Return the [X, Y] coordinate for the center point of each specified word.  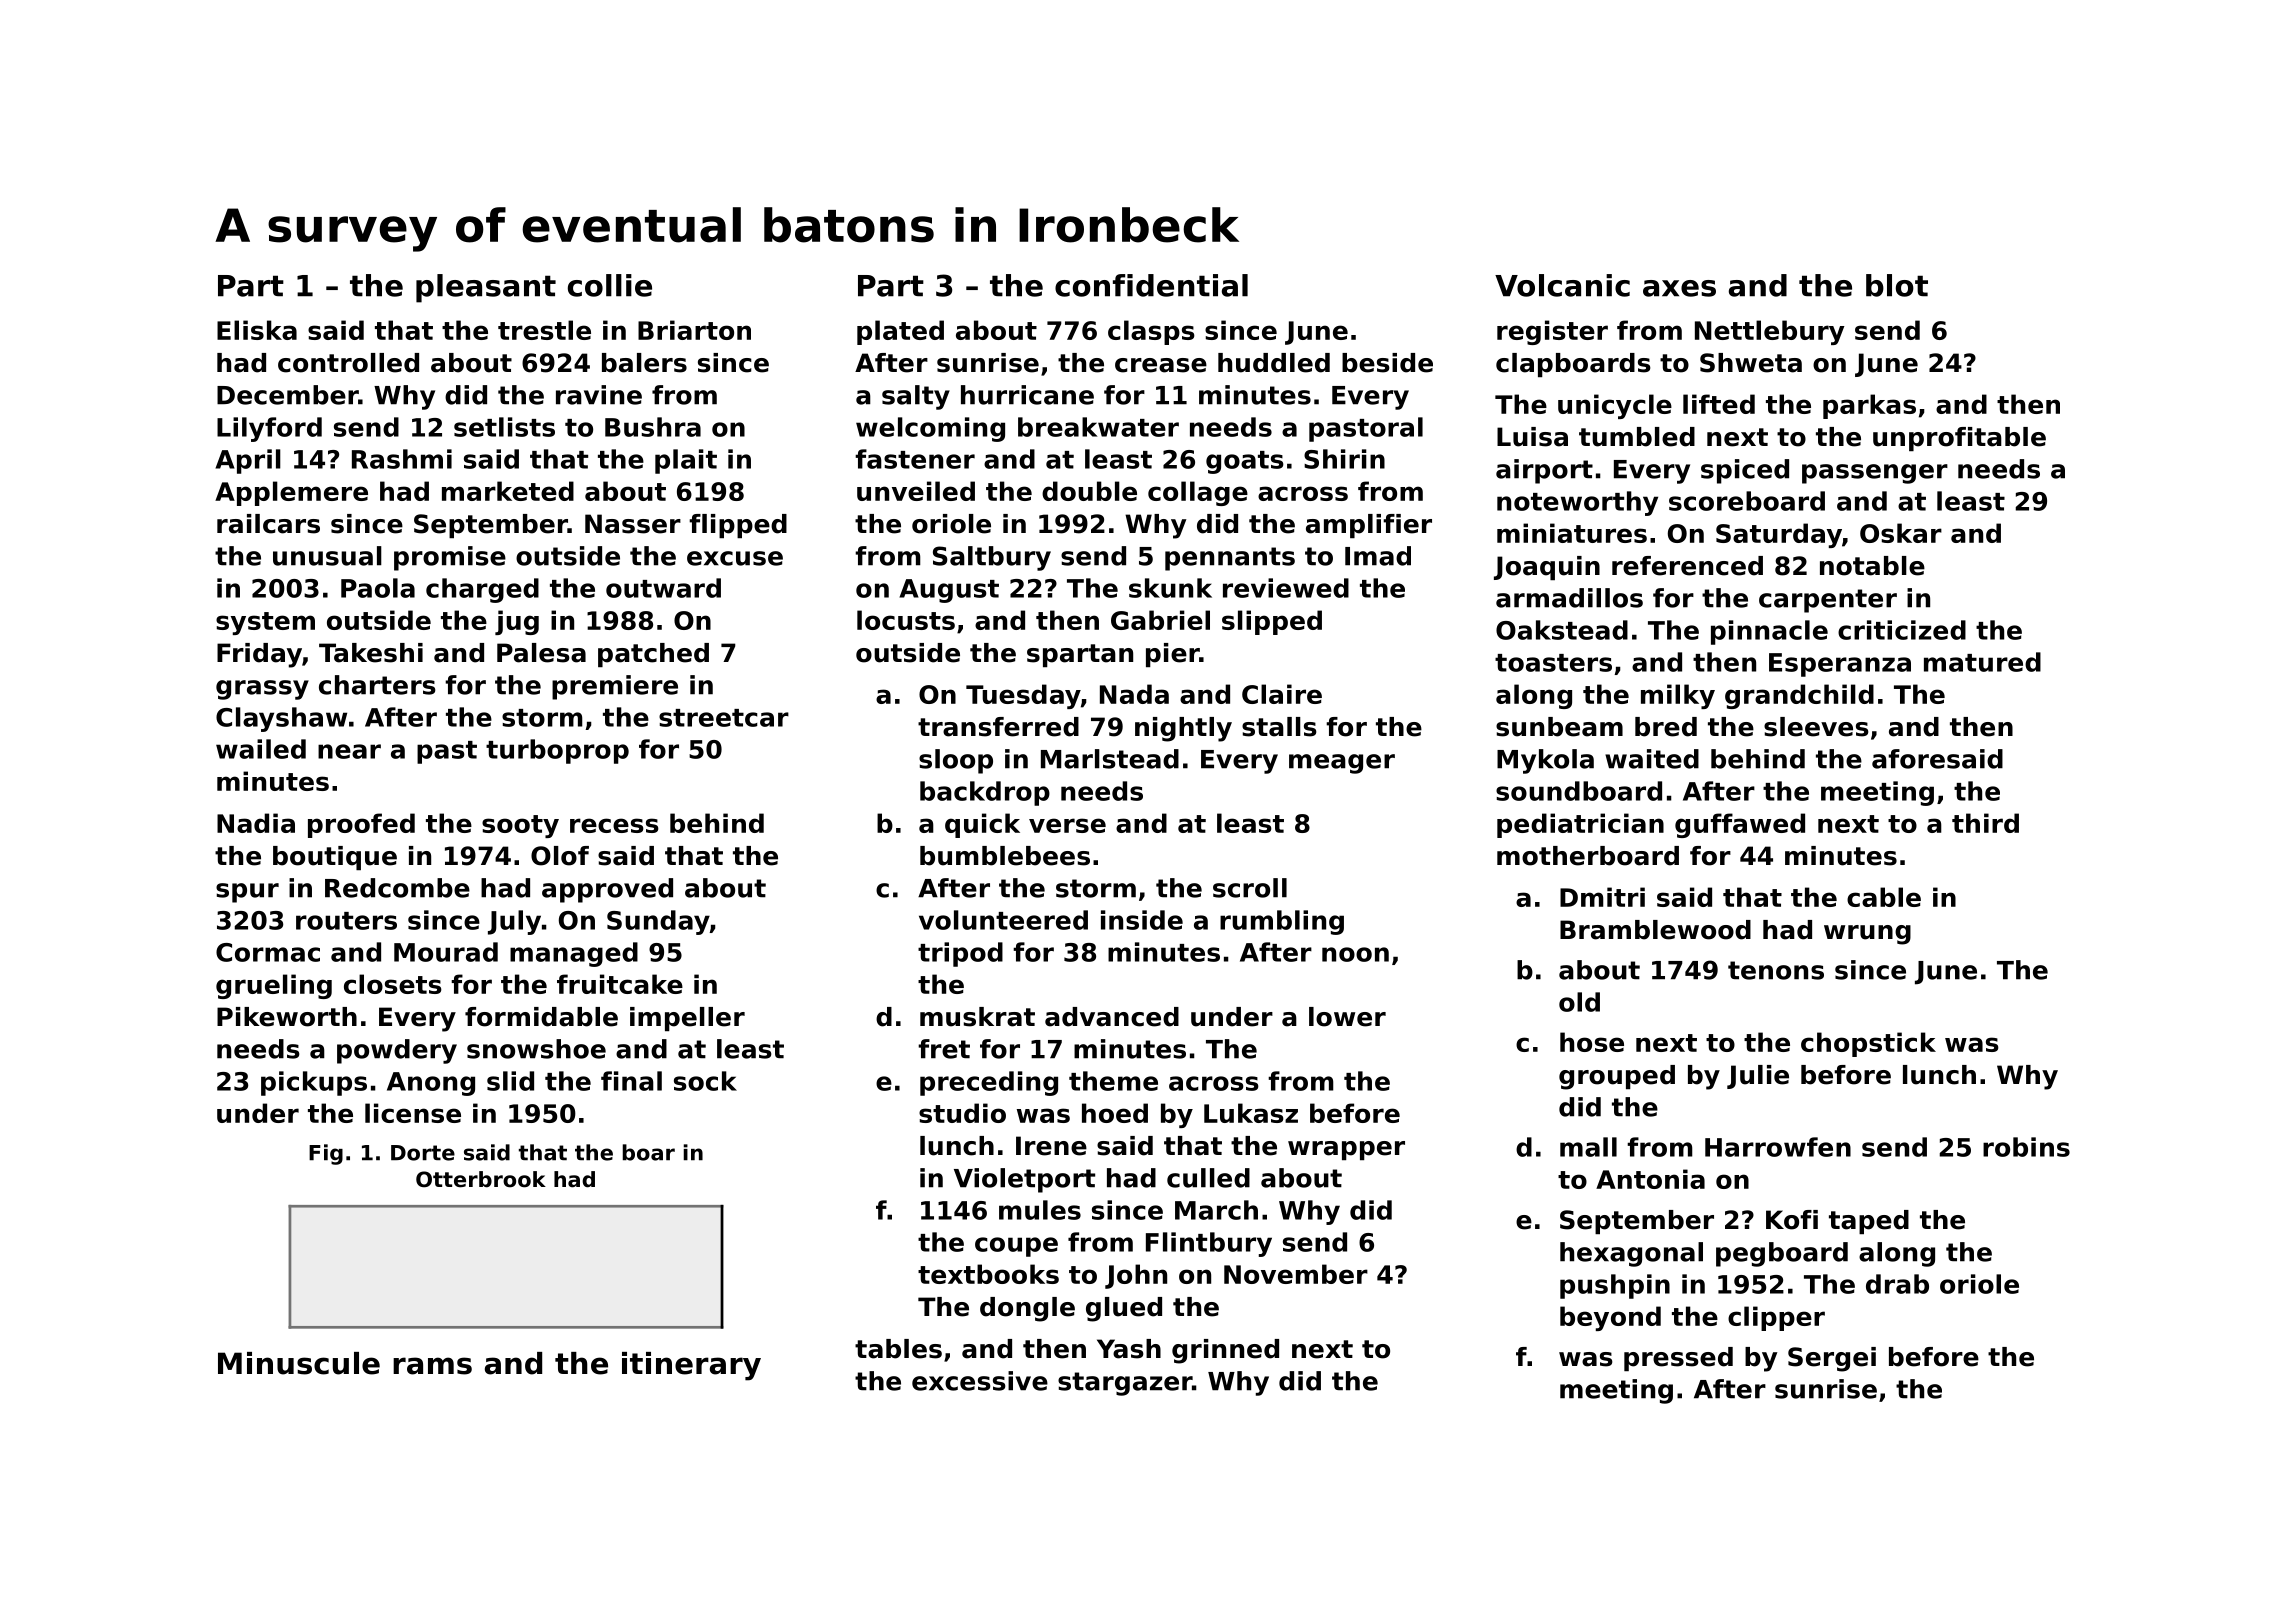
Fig [326, 1154]
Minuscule [299, 1363]
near [349, 751]
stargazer [1125, 1384]
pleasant [486, 288]
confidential [1151, 285]
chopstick [1868, 1044]
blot [1897, 285]
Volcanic [1562, 285]
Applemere [291, 493]
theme [1113, 1081]
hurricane [1027, 395]
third [1985, 823]
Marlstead [1110, 759]
